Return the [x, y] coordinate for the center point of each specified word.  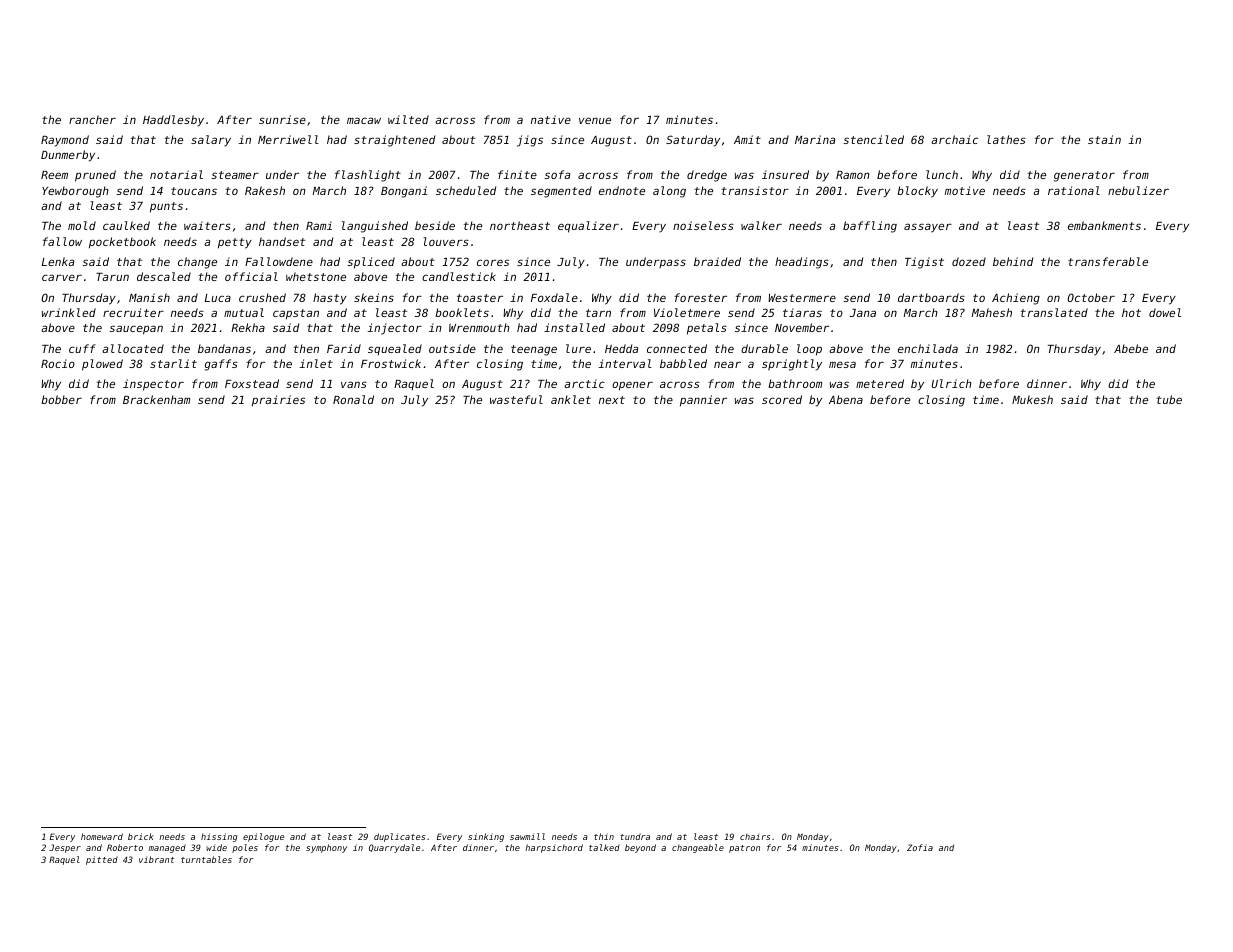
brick [141, 836]
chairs [755, 836]
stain [1104, 139]
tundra [635, 836]
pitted [102, 860]
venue [595, 120]
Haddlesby [173, 121]
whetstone [316, 276]
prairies [278, 401]
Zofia [920, 847]
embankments [1104, 225]
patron [744, 849]
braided [717, 261]
